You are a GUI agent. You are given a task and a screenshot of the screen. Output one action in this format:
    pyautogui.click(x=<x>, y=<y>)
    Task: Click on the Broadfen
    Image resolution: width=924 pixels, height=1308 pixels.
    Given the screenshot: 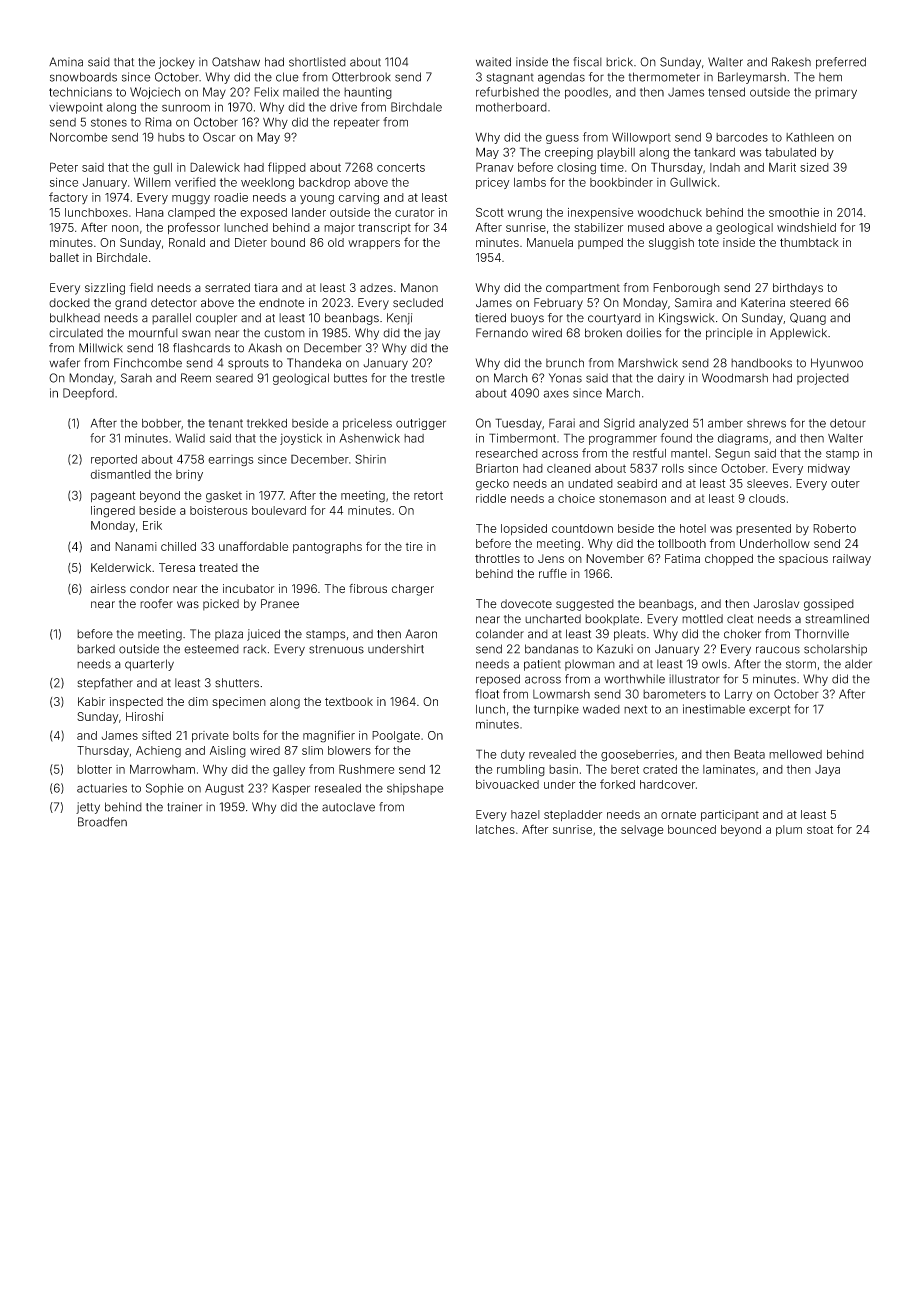 What is the action you would take?
    pyautogui.click(x=102, y=822)
